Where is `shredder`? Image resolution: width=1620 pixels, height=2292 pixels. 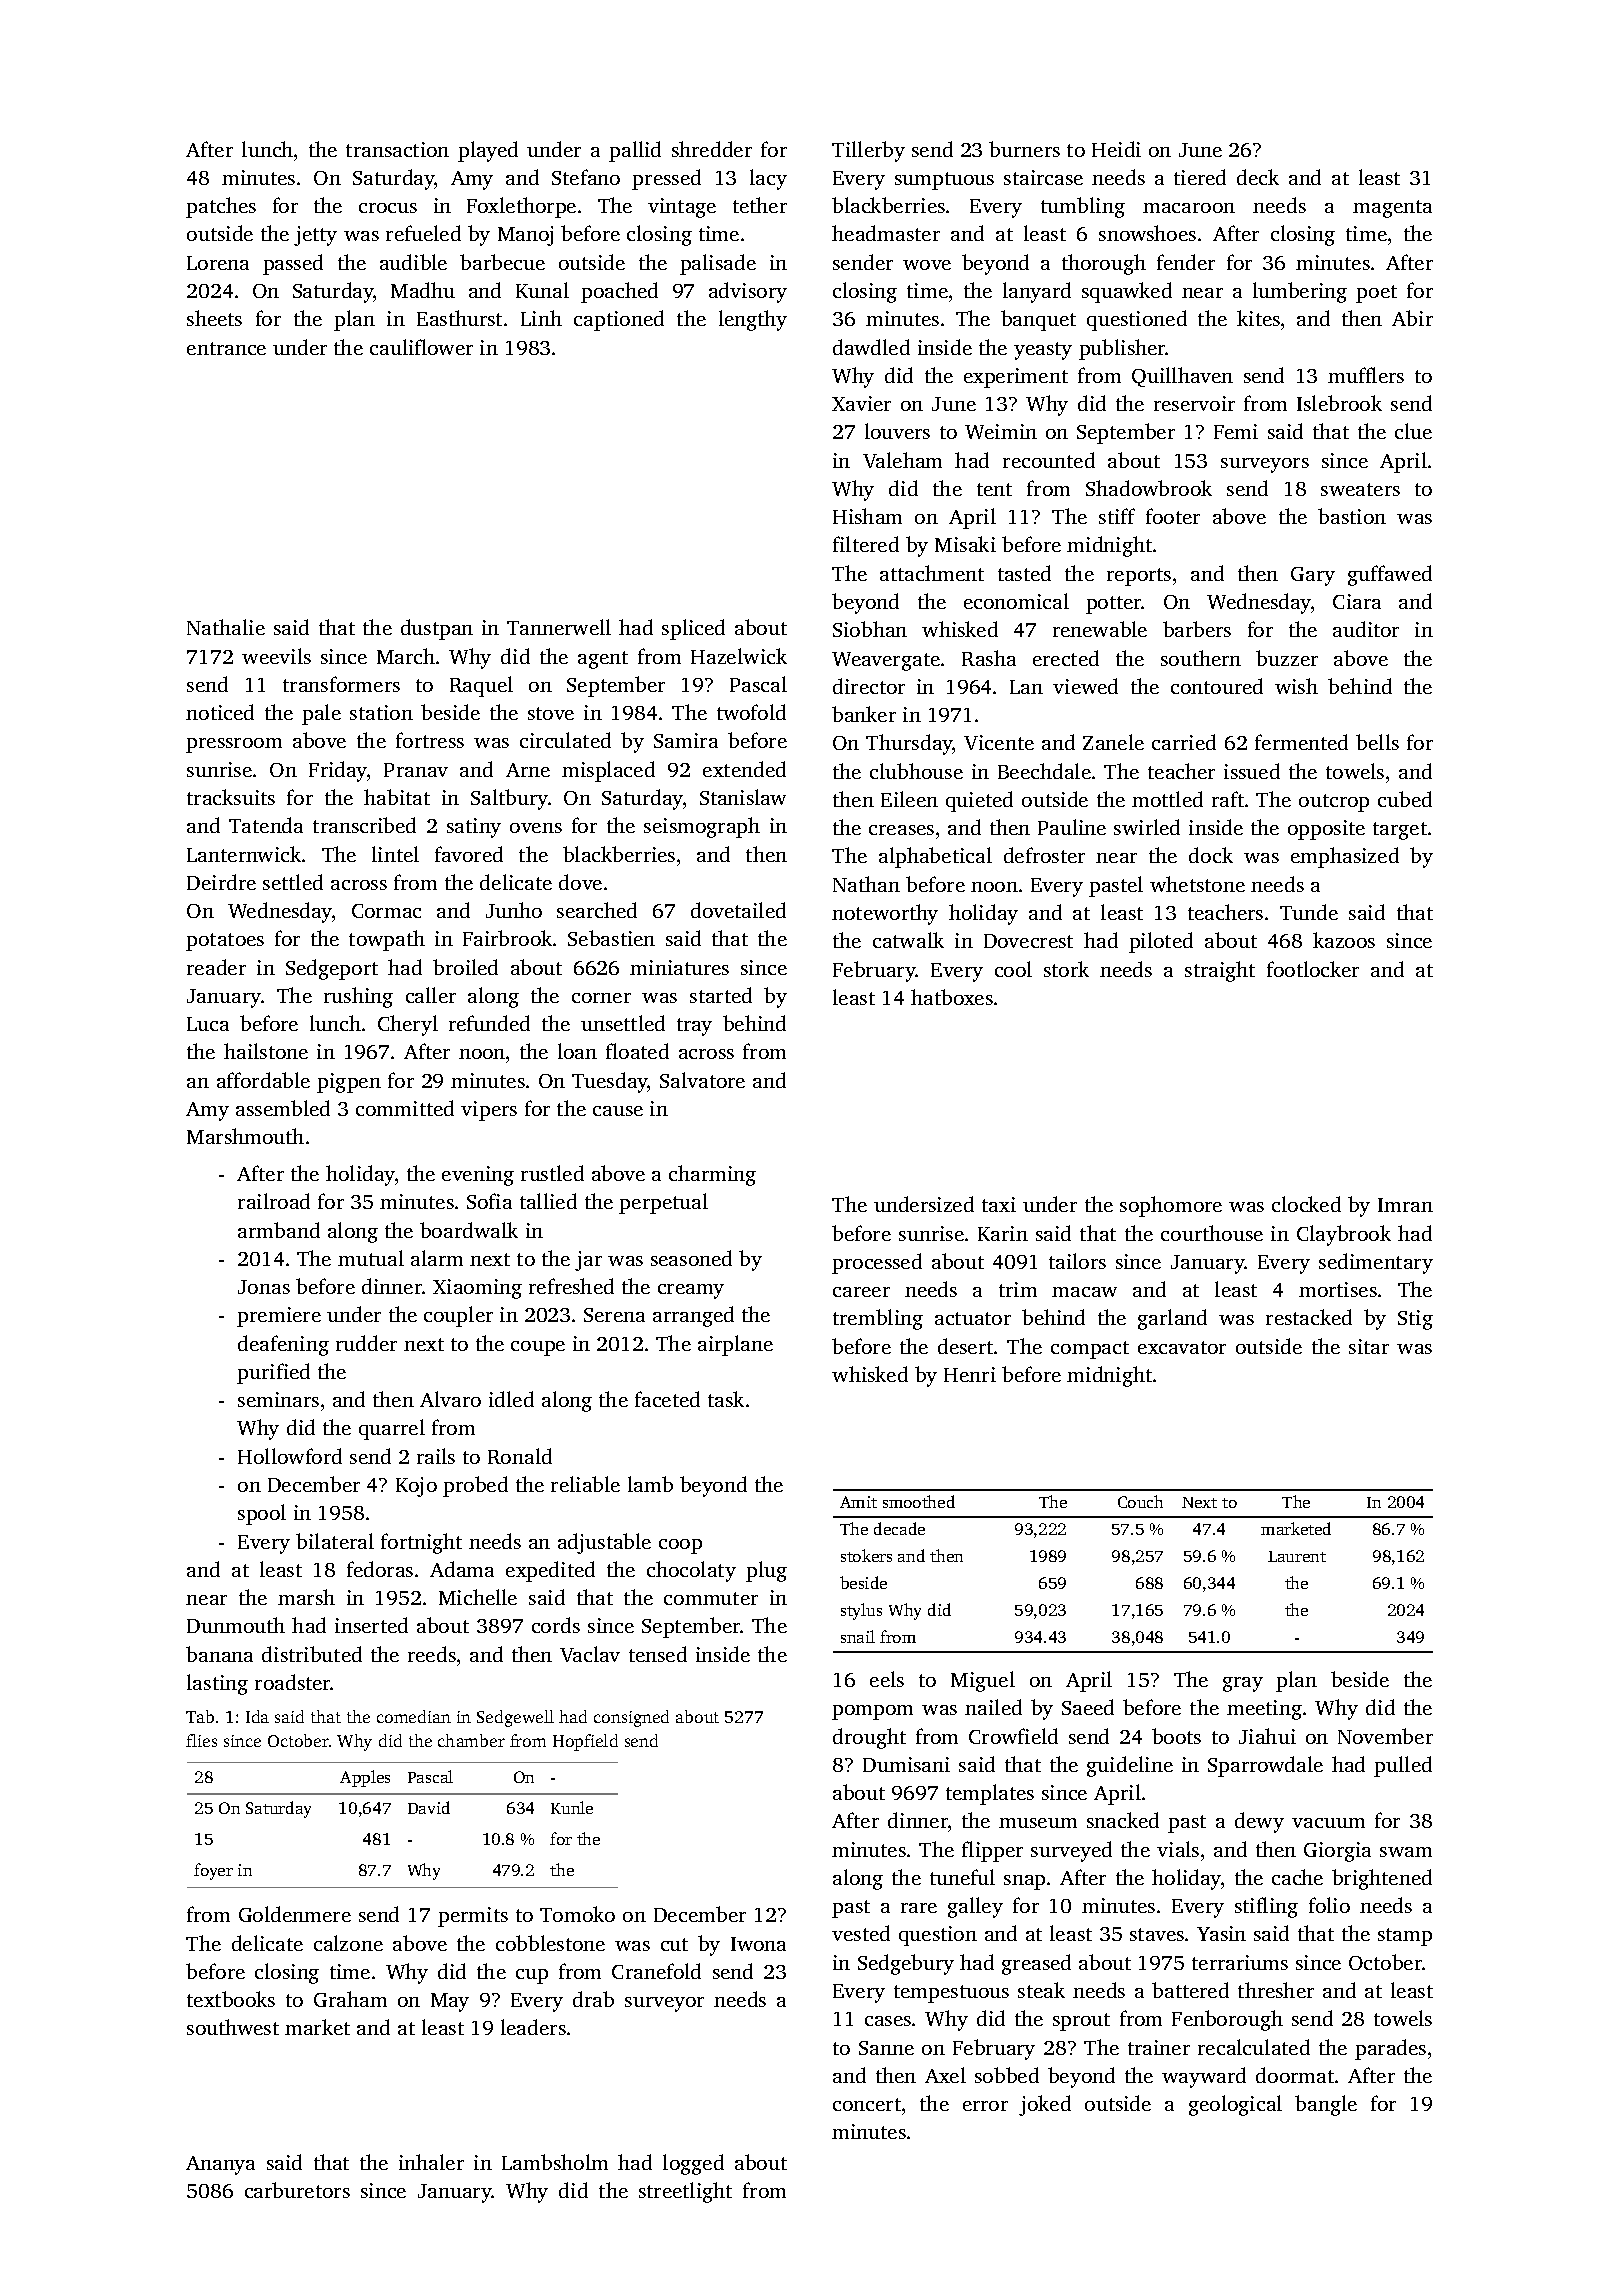 shredder is located at coordinates (712, 149).
